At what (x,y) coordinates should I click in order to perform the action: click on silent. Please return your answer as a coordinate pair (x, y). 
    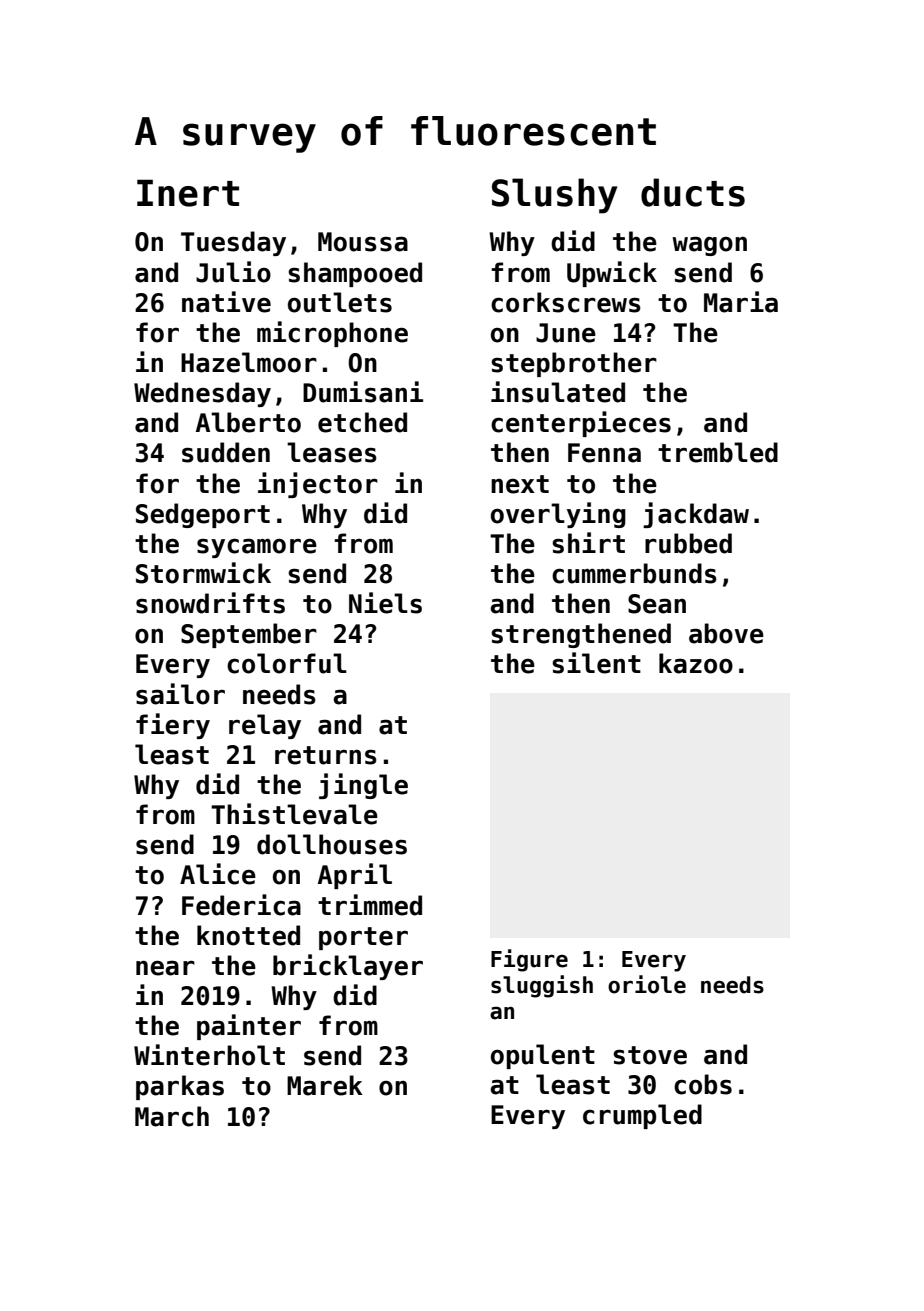
    Looking at the image, I should click on (596, 663).
